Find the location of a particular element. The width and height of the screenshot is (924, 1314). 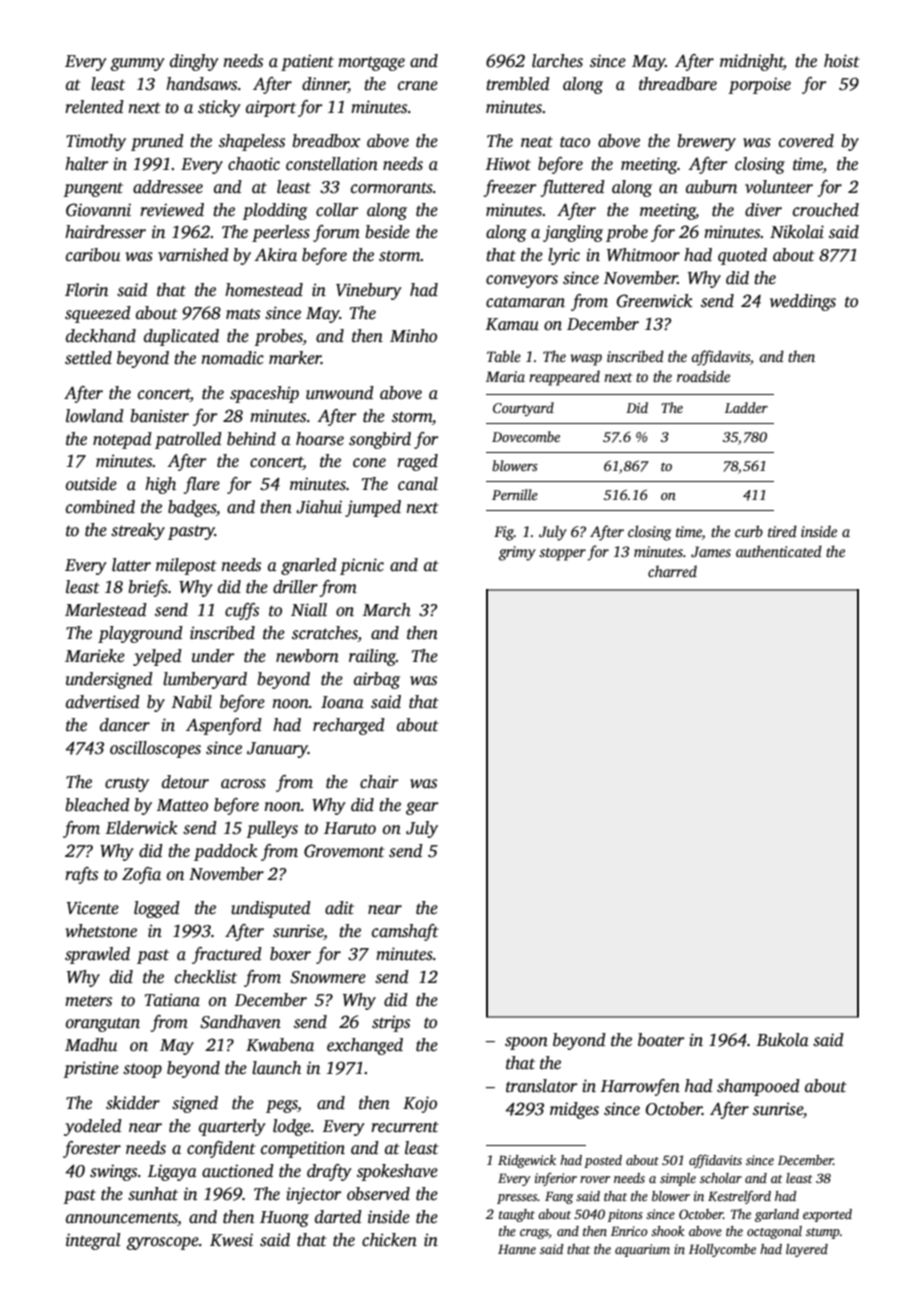

neat is located at coordinates (537, 142).
